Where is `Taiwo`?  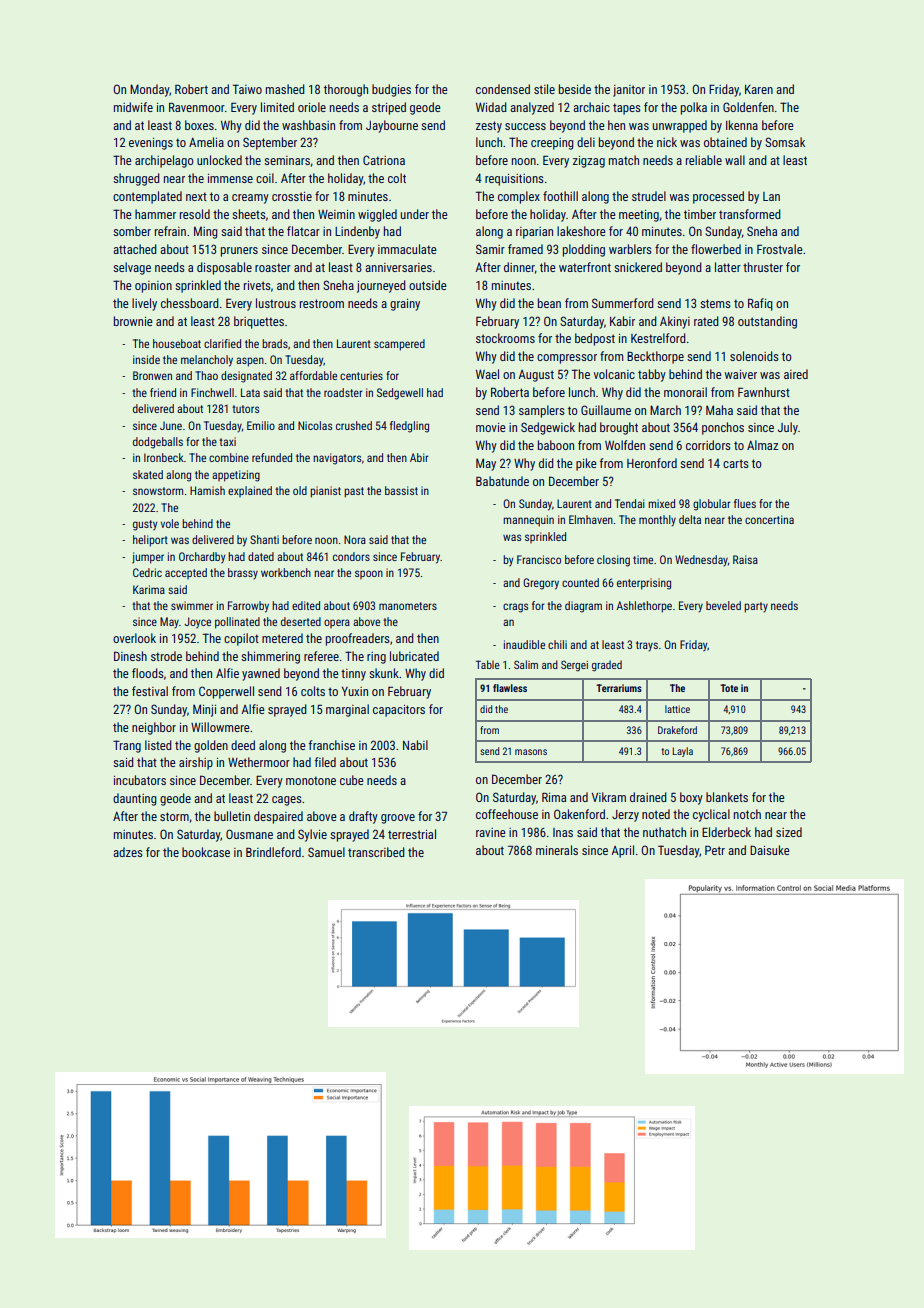
Taiwo is located at coordinates (247, 89).
